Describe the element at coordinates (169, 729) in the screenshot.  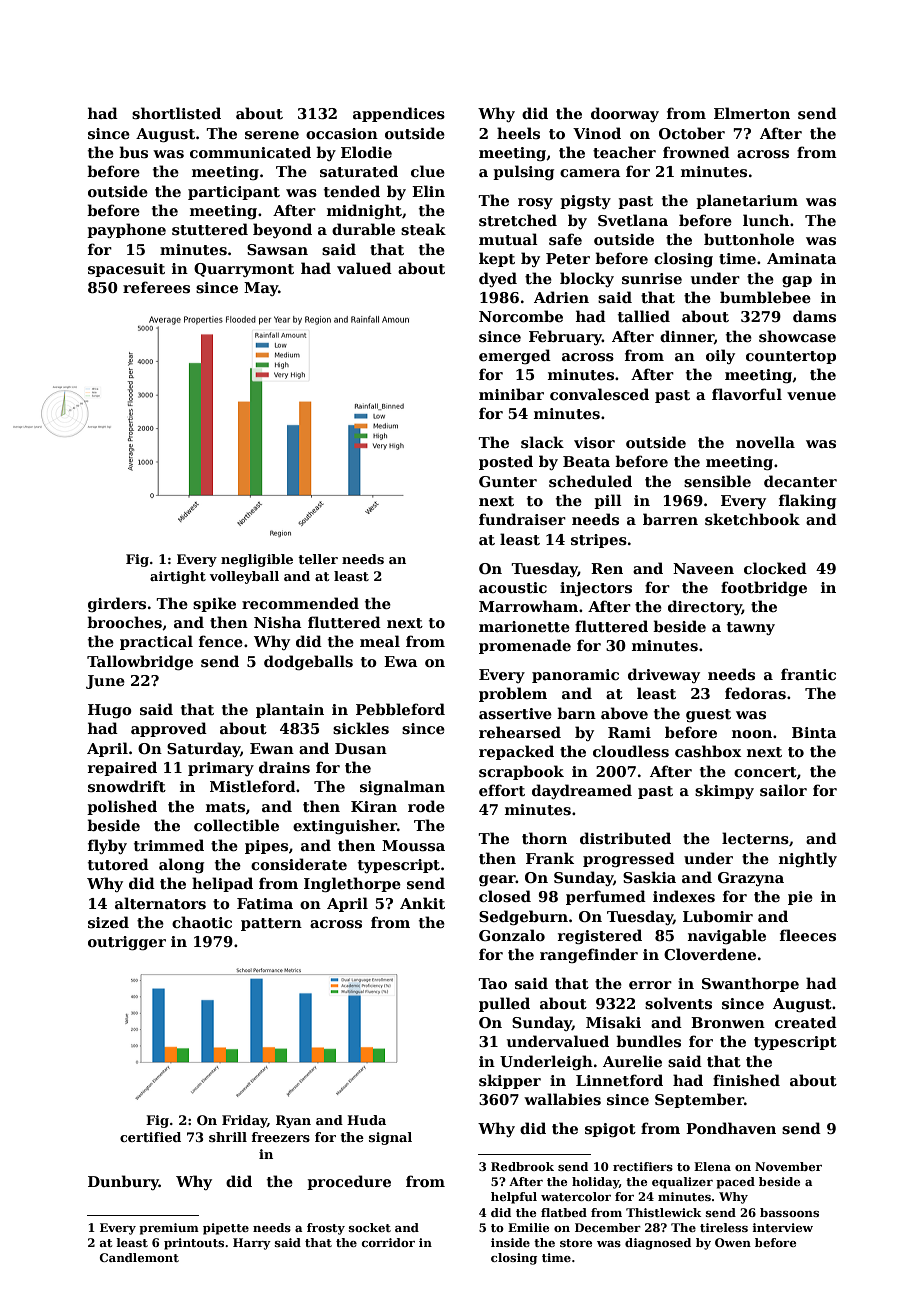
I see `approved` at that location.
